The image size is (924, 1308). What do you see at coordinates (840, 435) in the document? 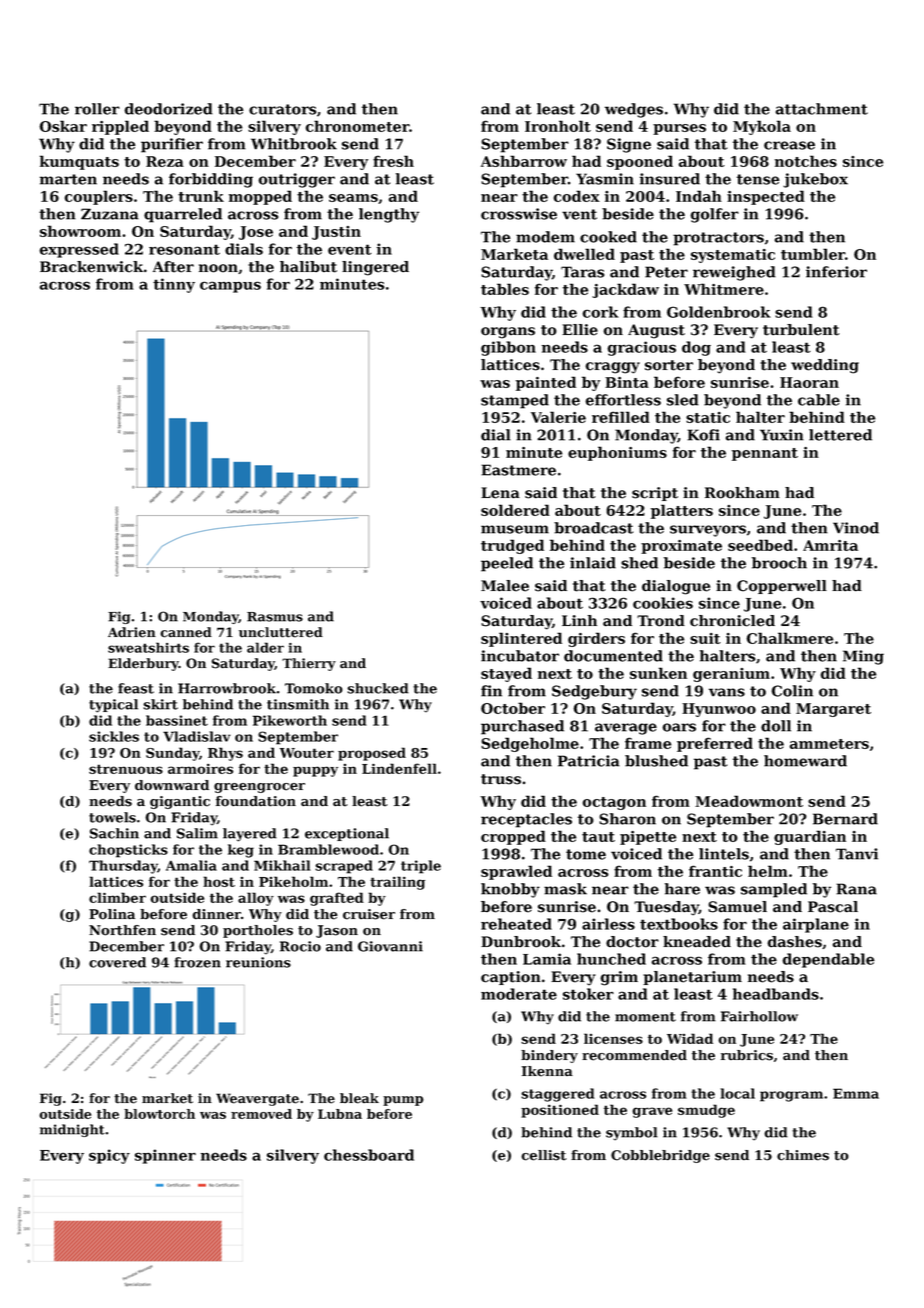
I see `lettered` at bounding box center [840, 435].
